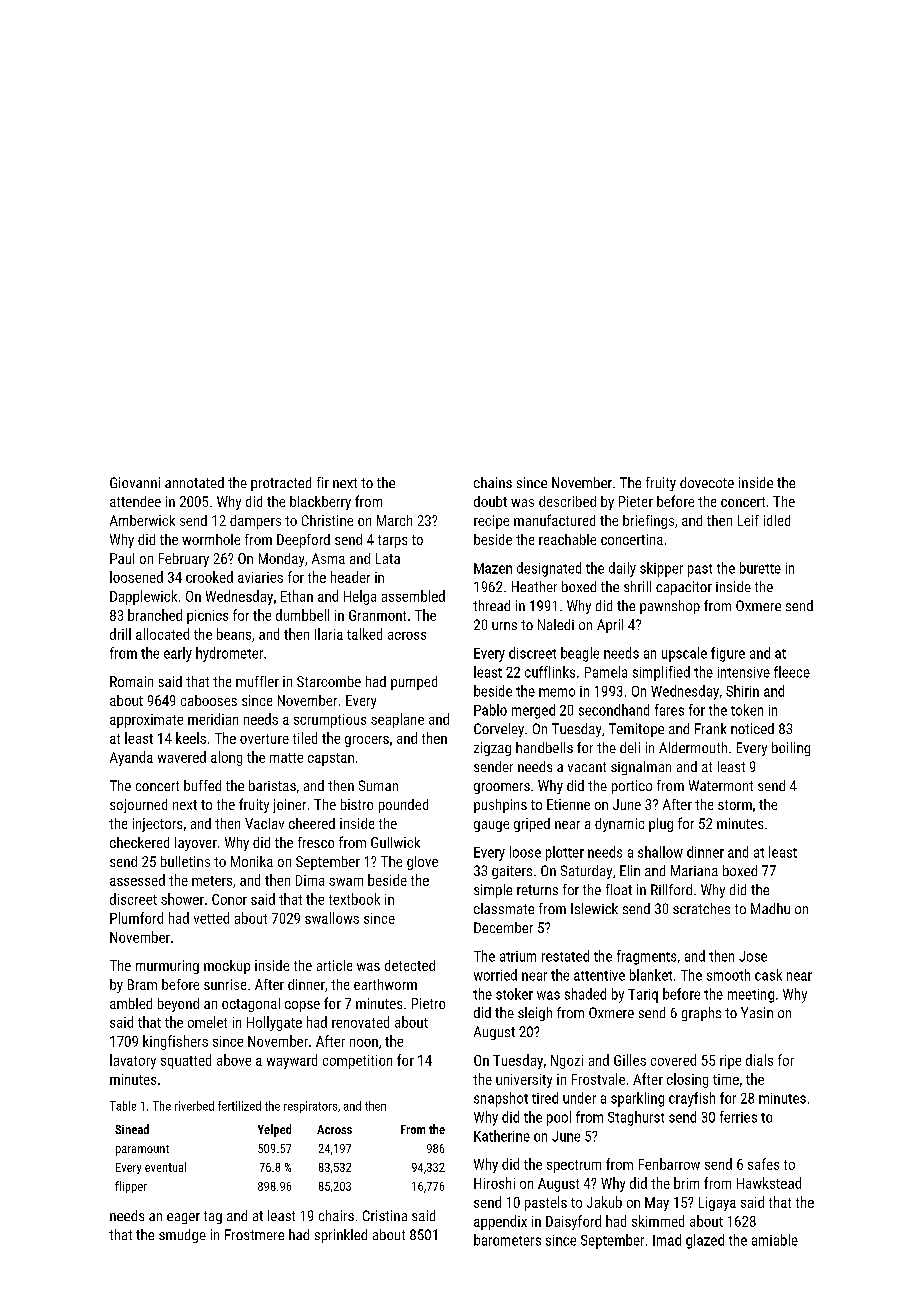  Describe the element at coordinates (502, 1136) in the screenshot. I see `Katherine` at that location.
